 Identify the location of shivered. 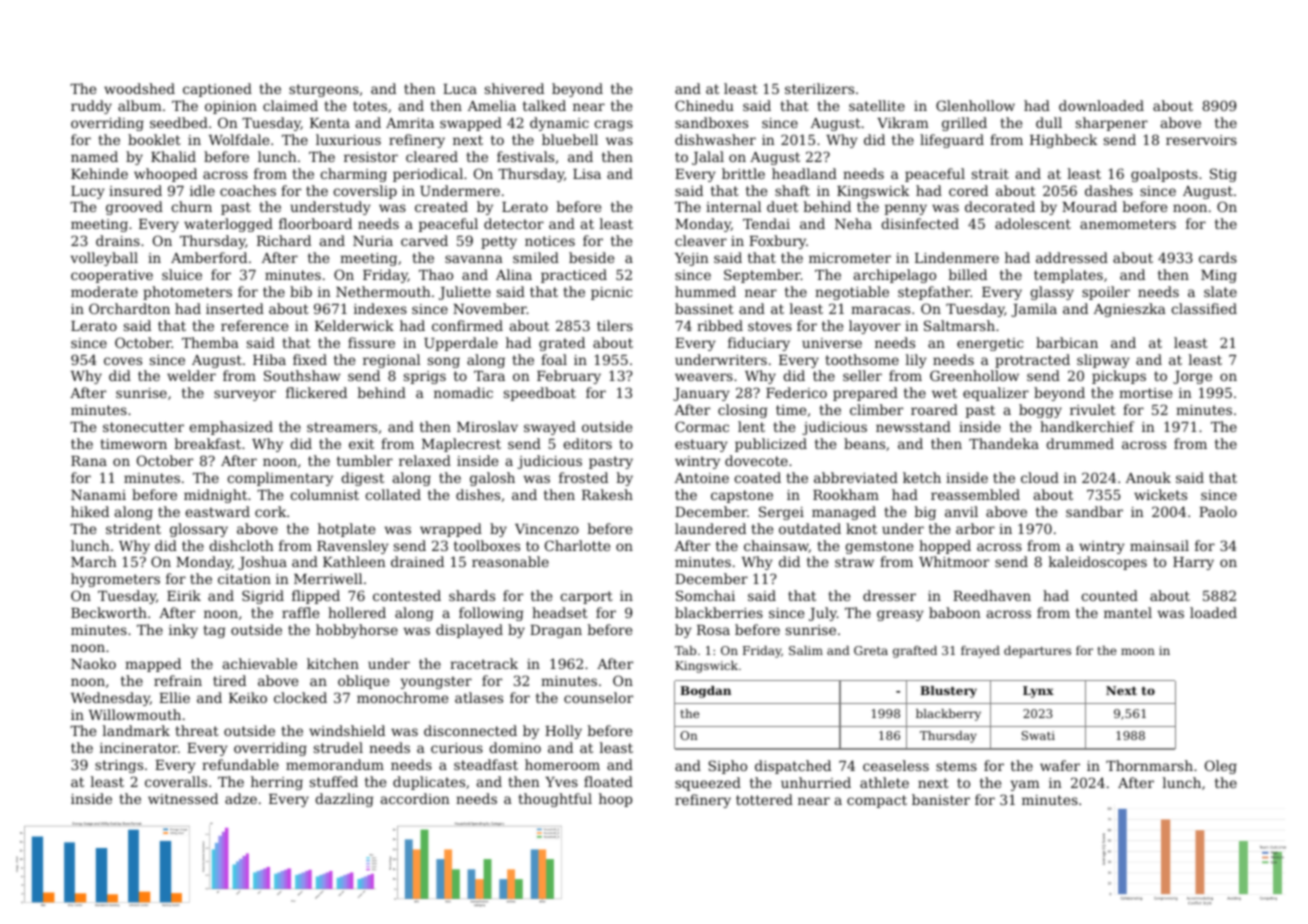
(514, 88).
